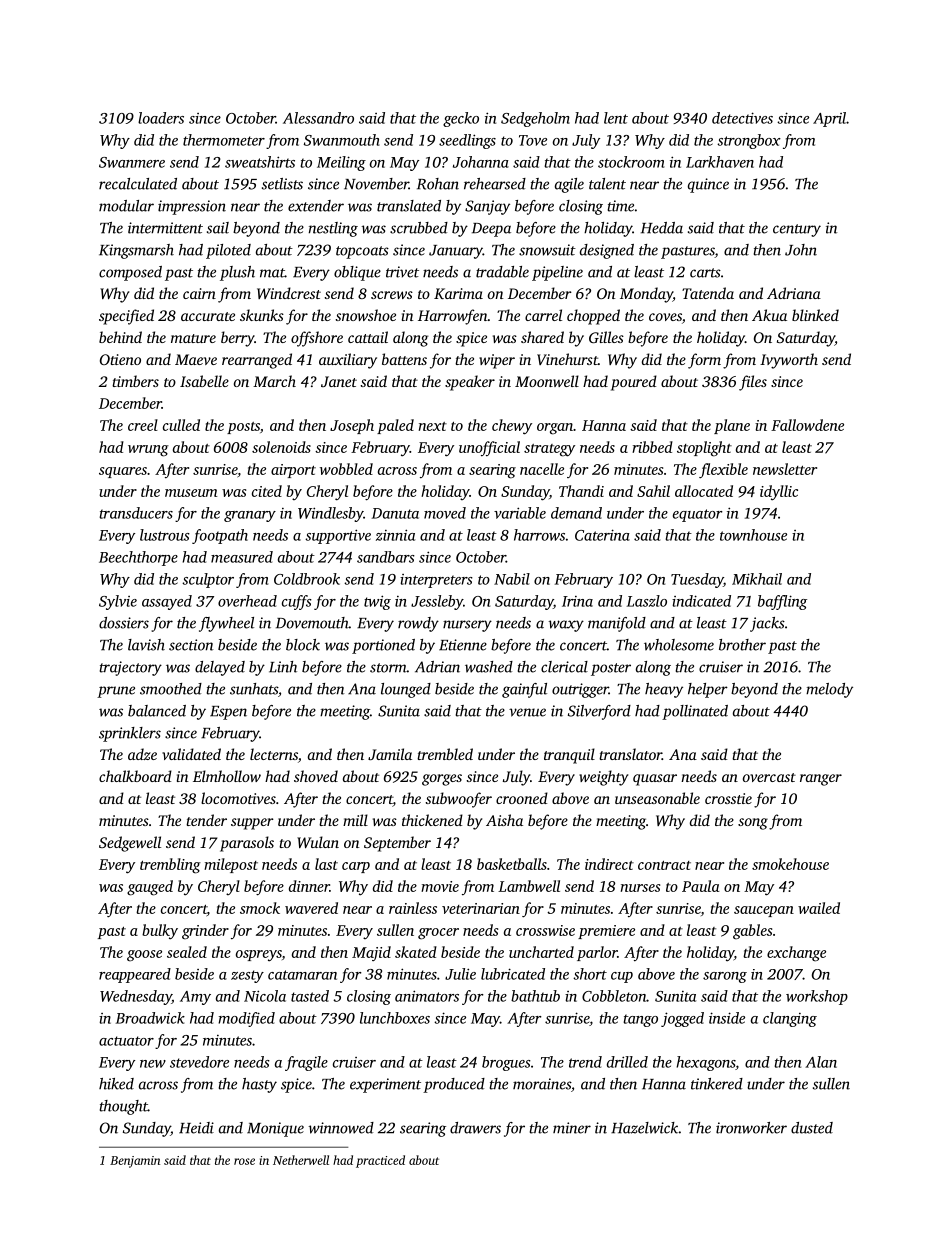  I want to click on animators, so click(427, 996).
